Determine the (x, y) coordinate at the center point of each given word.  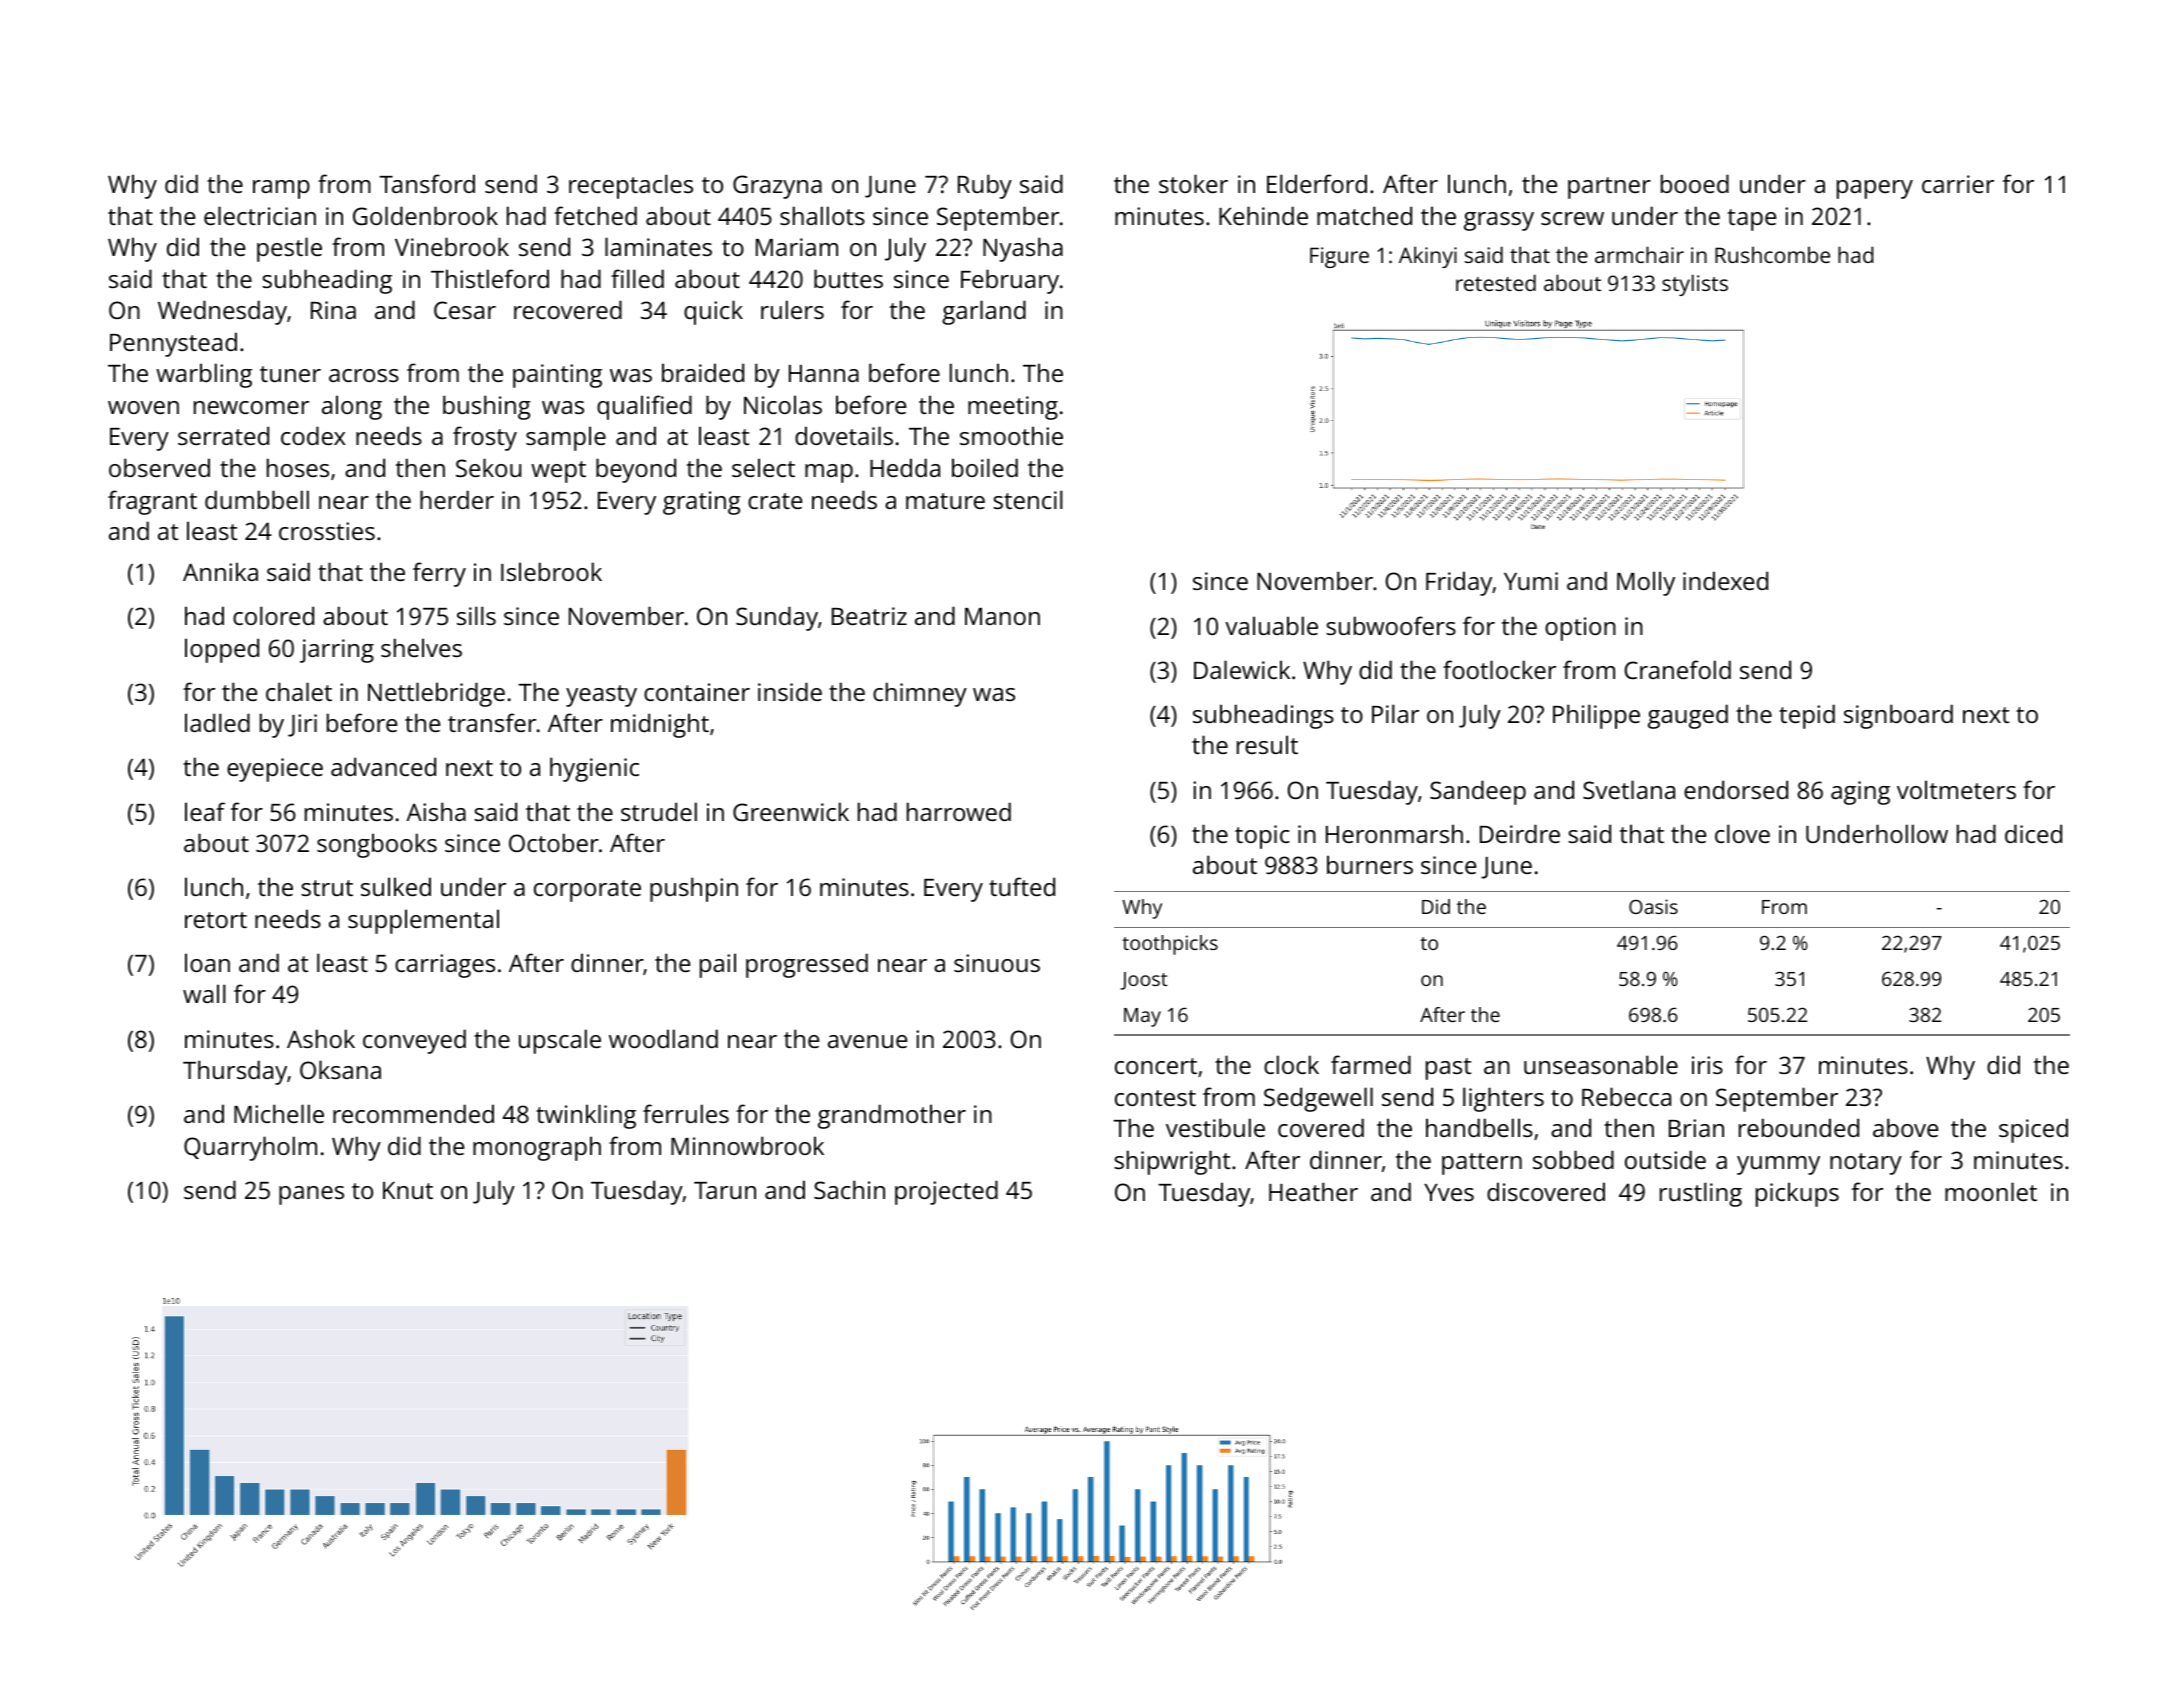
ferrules (686, 1113)
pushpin (694, 889)
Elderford (1317, 183)
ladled (217, 722)
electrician (260, 215)
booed (1695, 183)
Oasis (1653, 906)
